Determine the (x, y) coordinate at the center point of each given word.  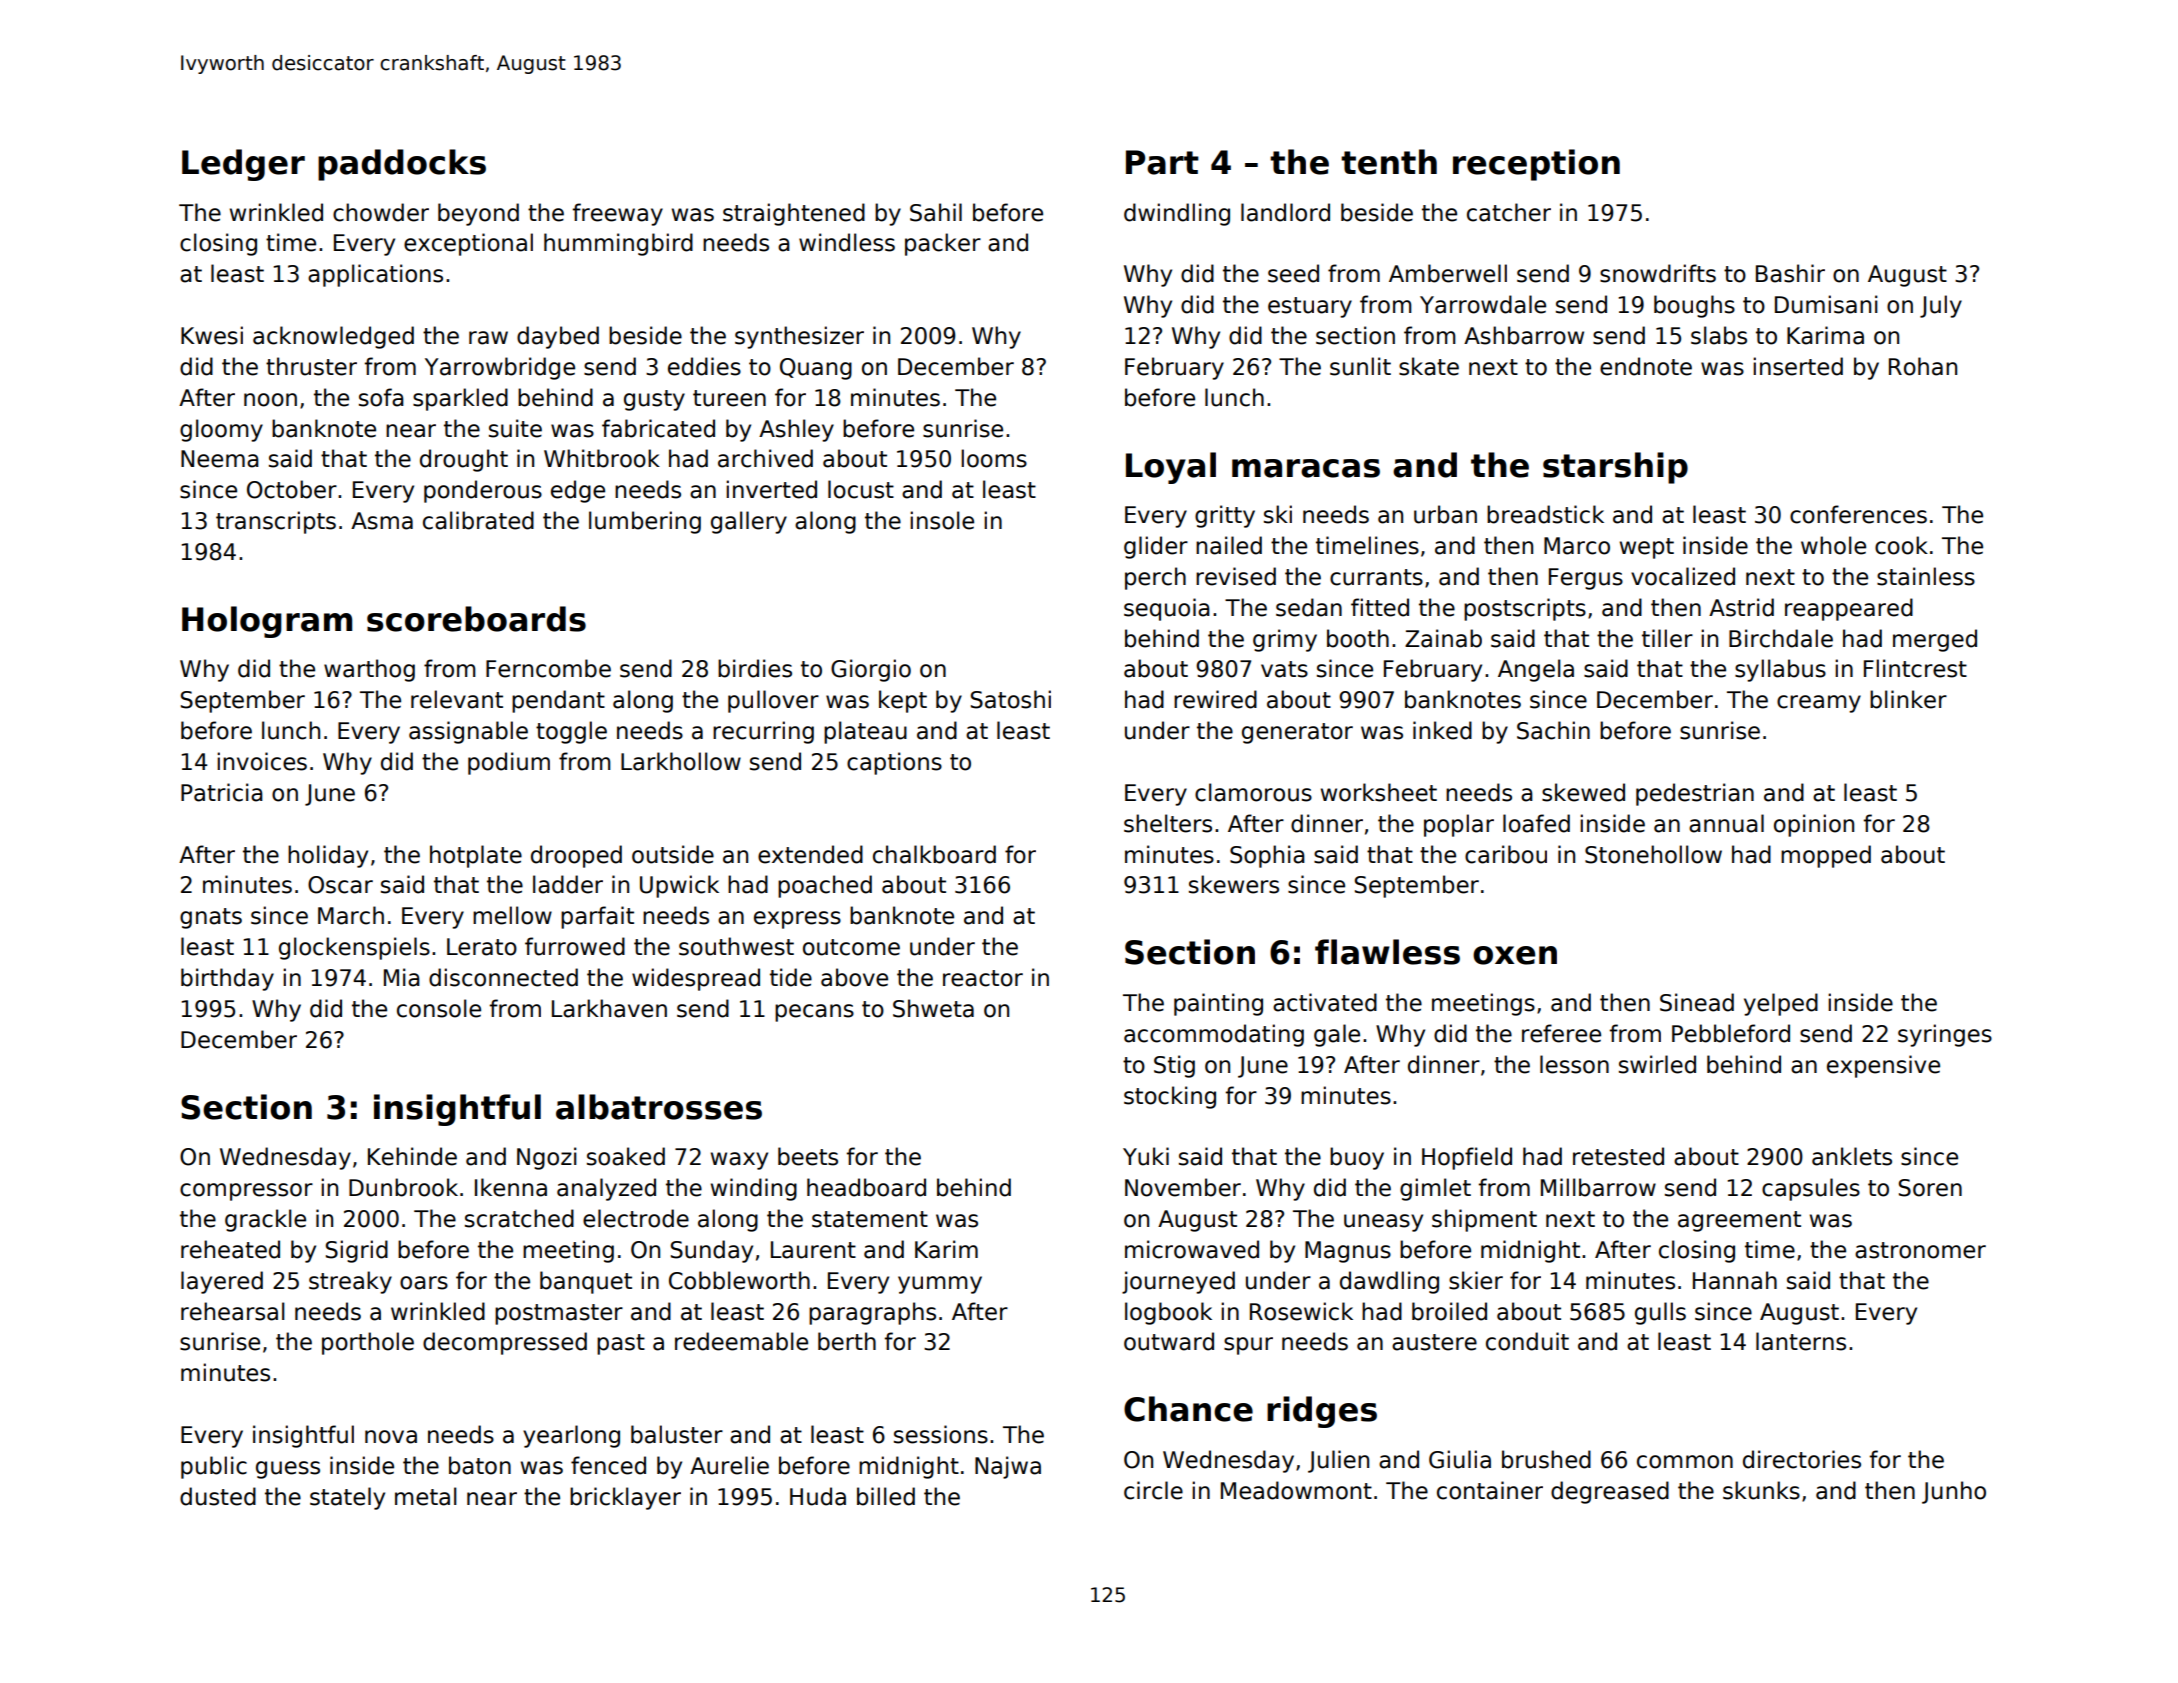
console (439, 1008)
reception (1536, 165)
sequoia (1167, 609)
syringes (1945, 1035)
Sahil (936, 212)
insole (942, 520)
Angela (1536, 670)
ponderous (483, 491)
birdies (755, 668)
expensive (1883, 1066)
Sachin (1553, 730)
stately (347, 1498)
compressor (246, 1192)
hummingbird (618, 244)
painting (1218, 1004)
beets (808, 1156)
